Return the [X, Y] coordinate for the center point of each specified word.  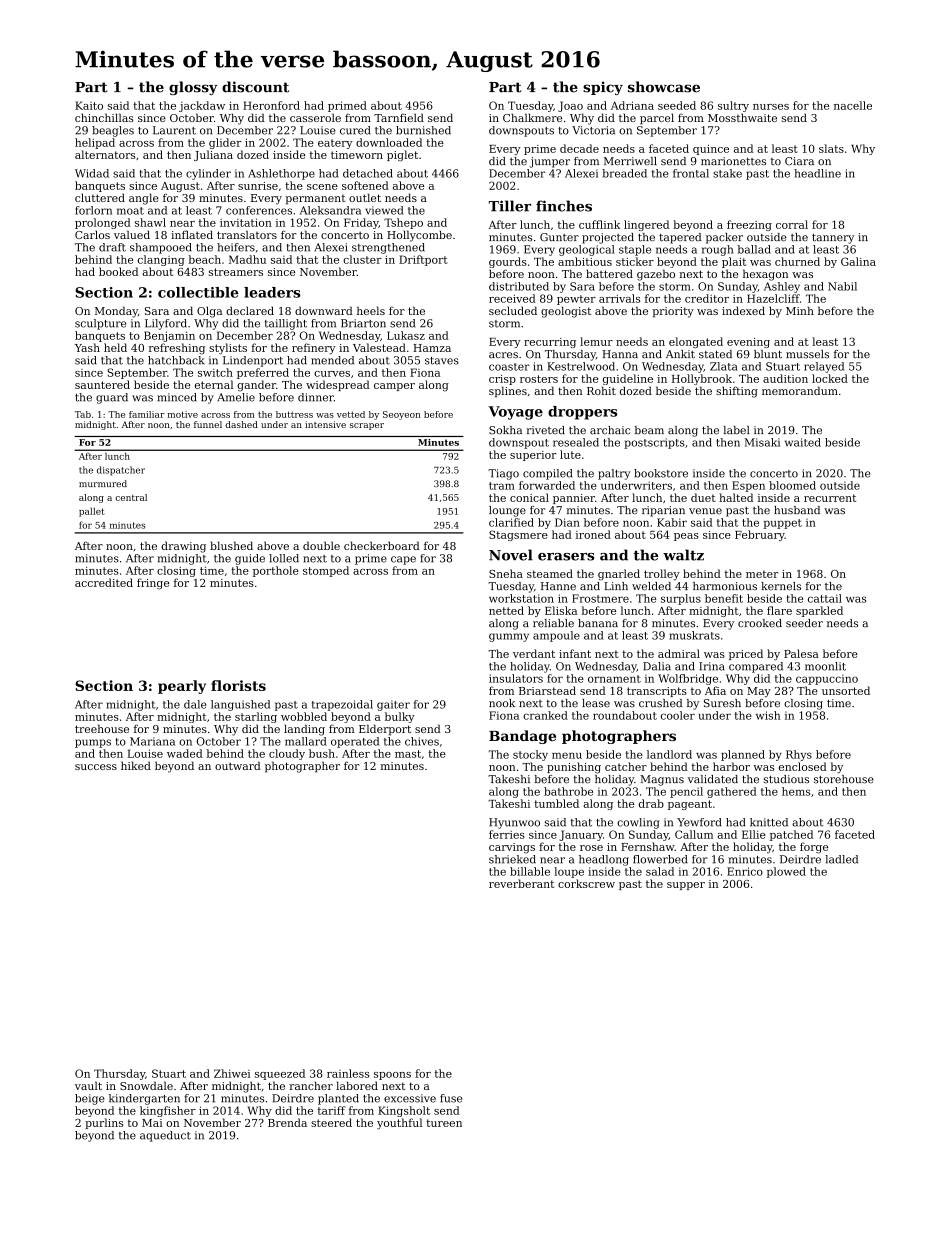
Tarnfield [399, 117]
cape [403, 560]
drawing [183, 547]
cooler [678, 715]
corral [792, 224]
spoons [392, 1076]
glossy [193, 88]
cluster [362, 259]
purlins [104, 1123]
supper [686, 886]
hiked [136, 765]
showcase [664, 87]
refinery [314, 349]
